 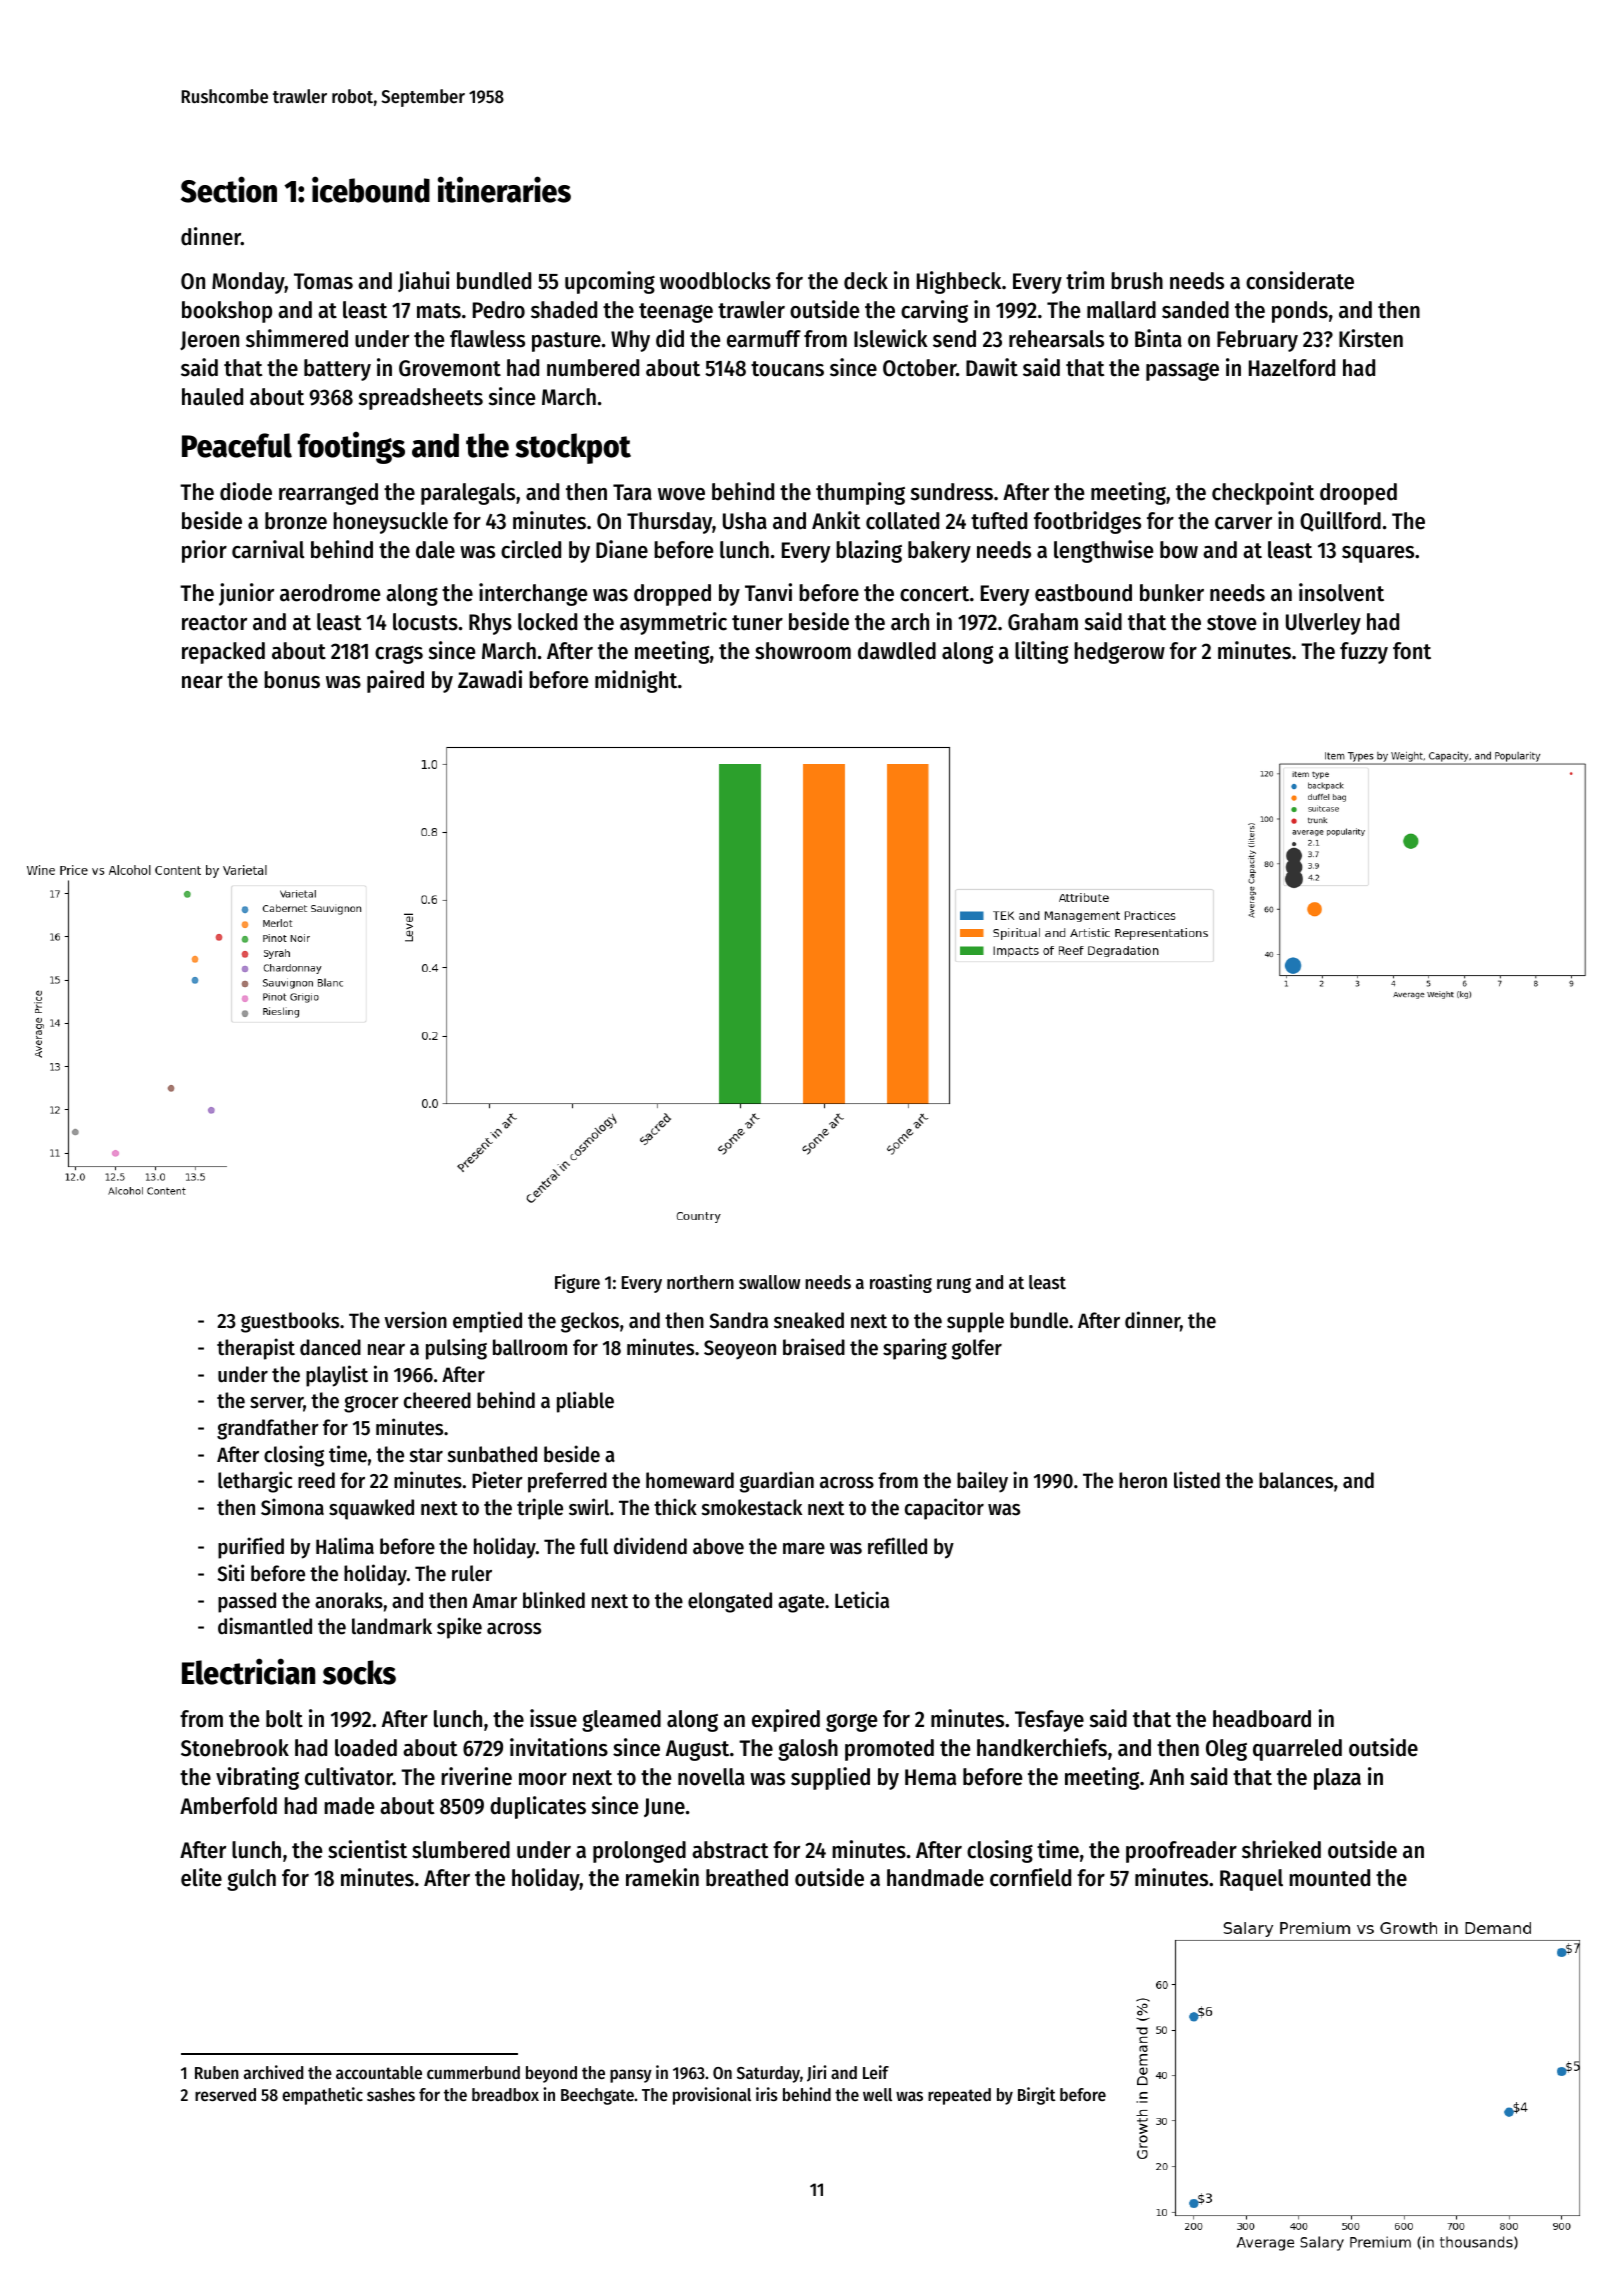 I want to click on mounted, so click(x=1329, y=1878).
